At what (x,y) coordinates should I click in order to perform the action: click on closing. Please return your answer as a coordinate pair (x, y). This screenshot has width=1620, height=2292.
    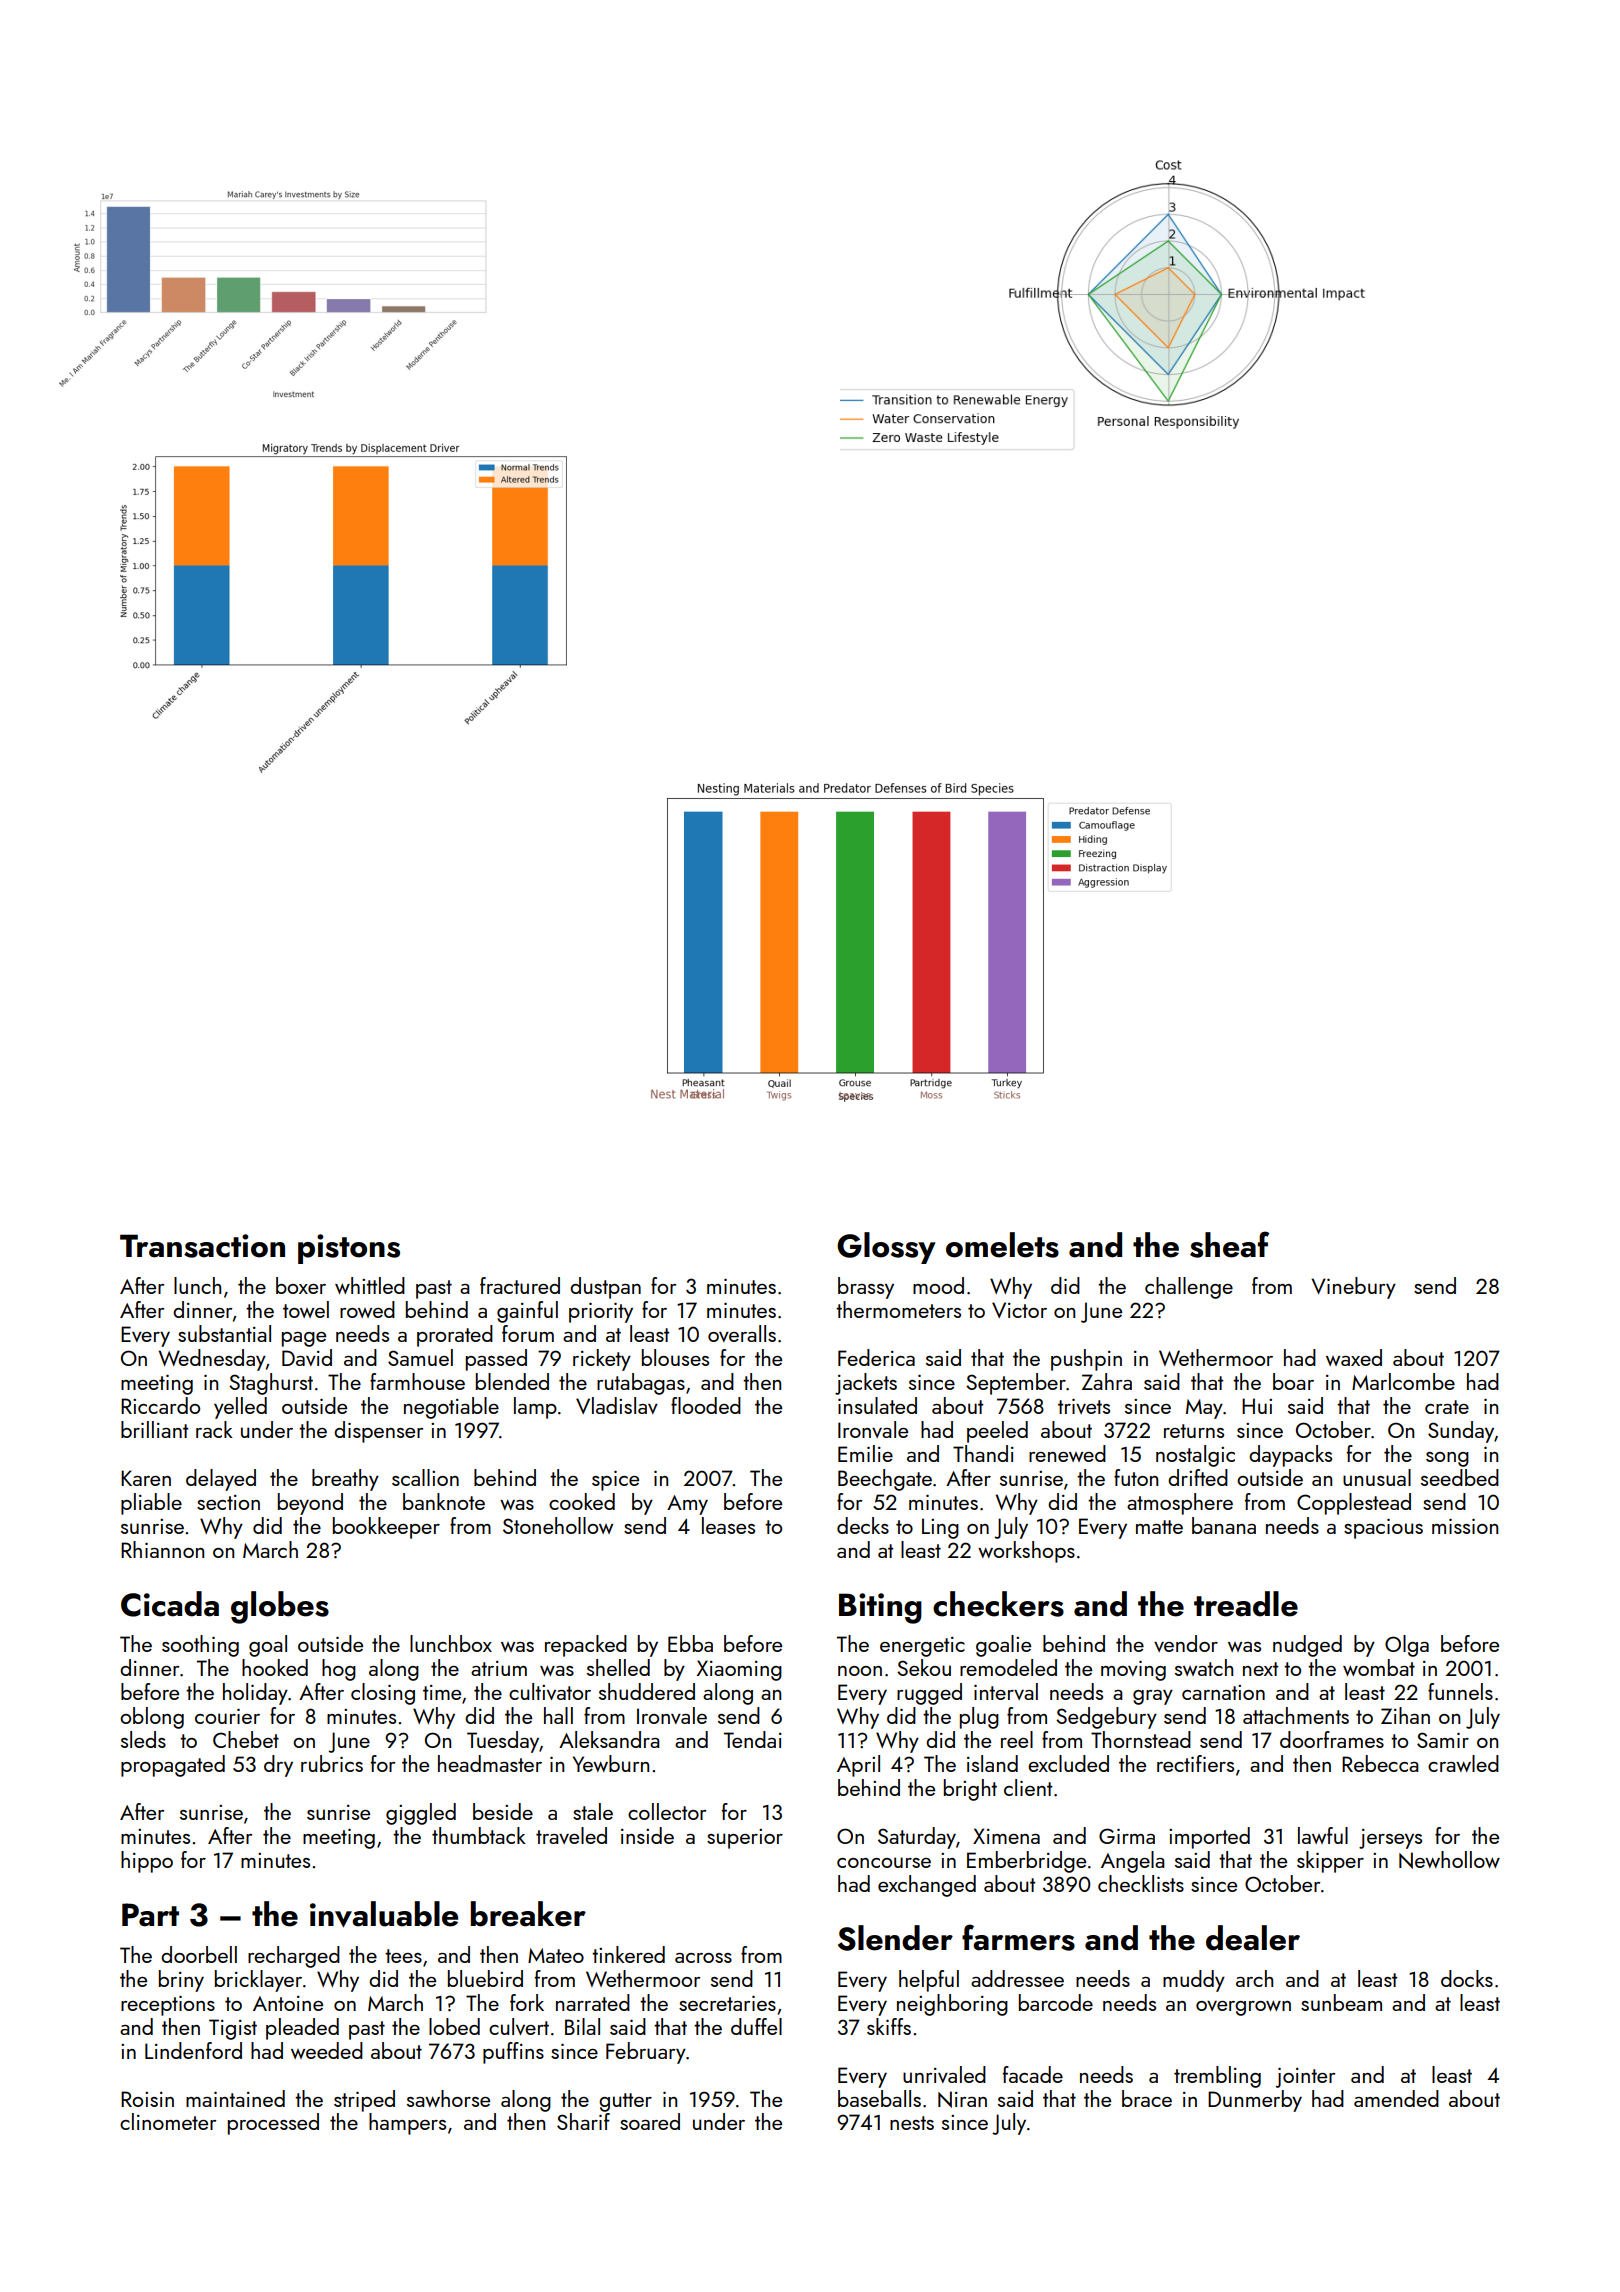
    Looking at the image, I should click on (383, 1694).
